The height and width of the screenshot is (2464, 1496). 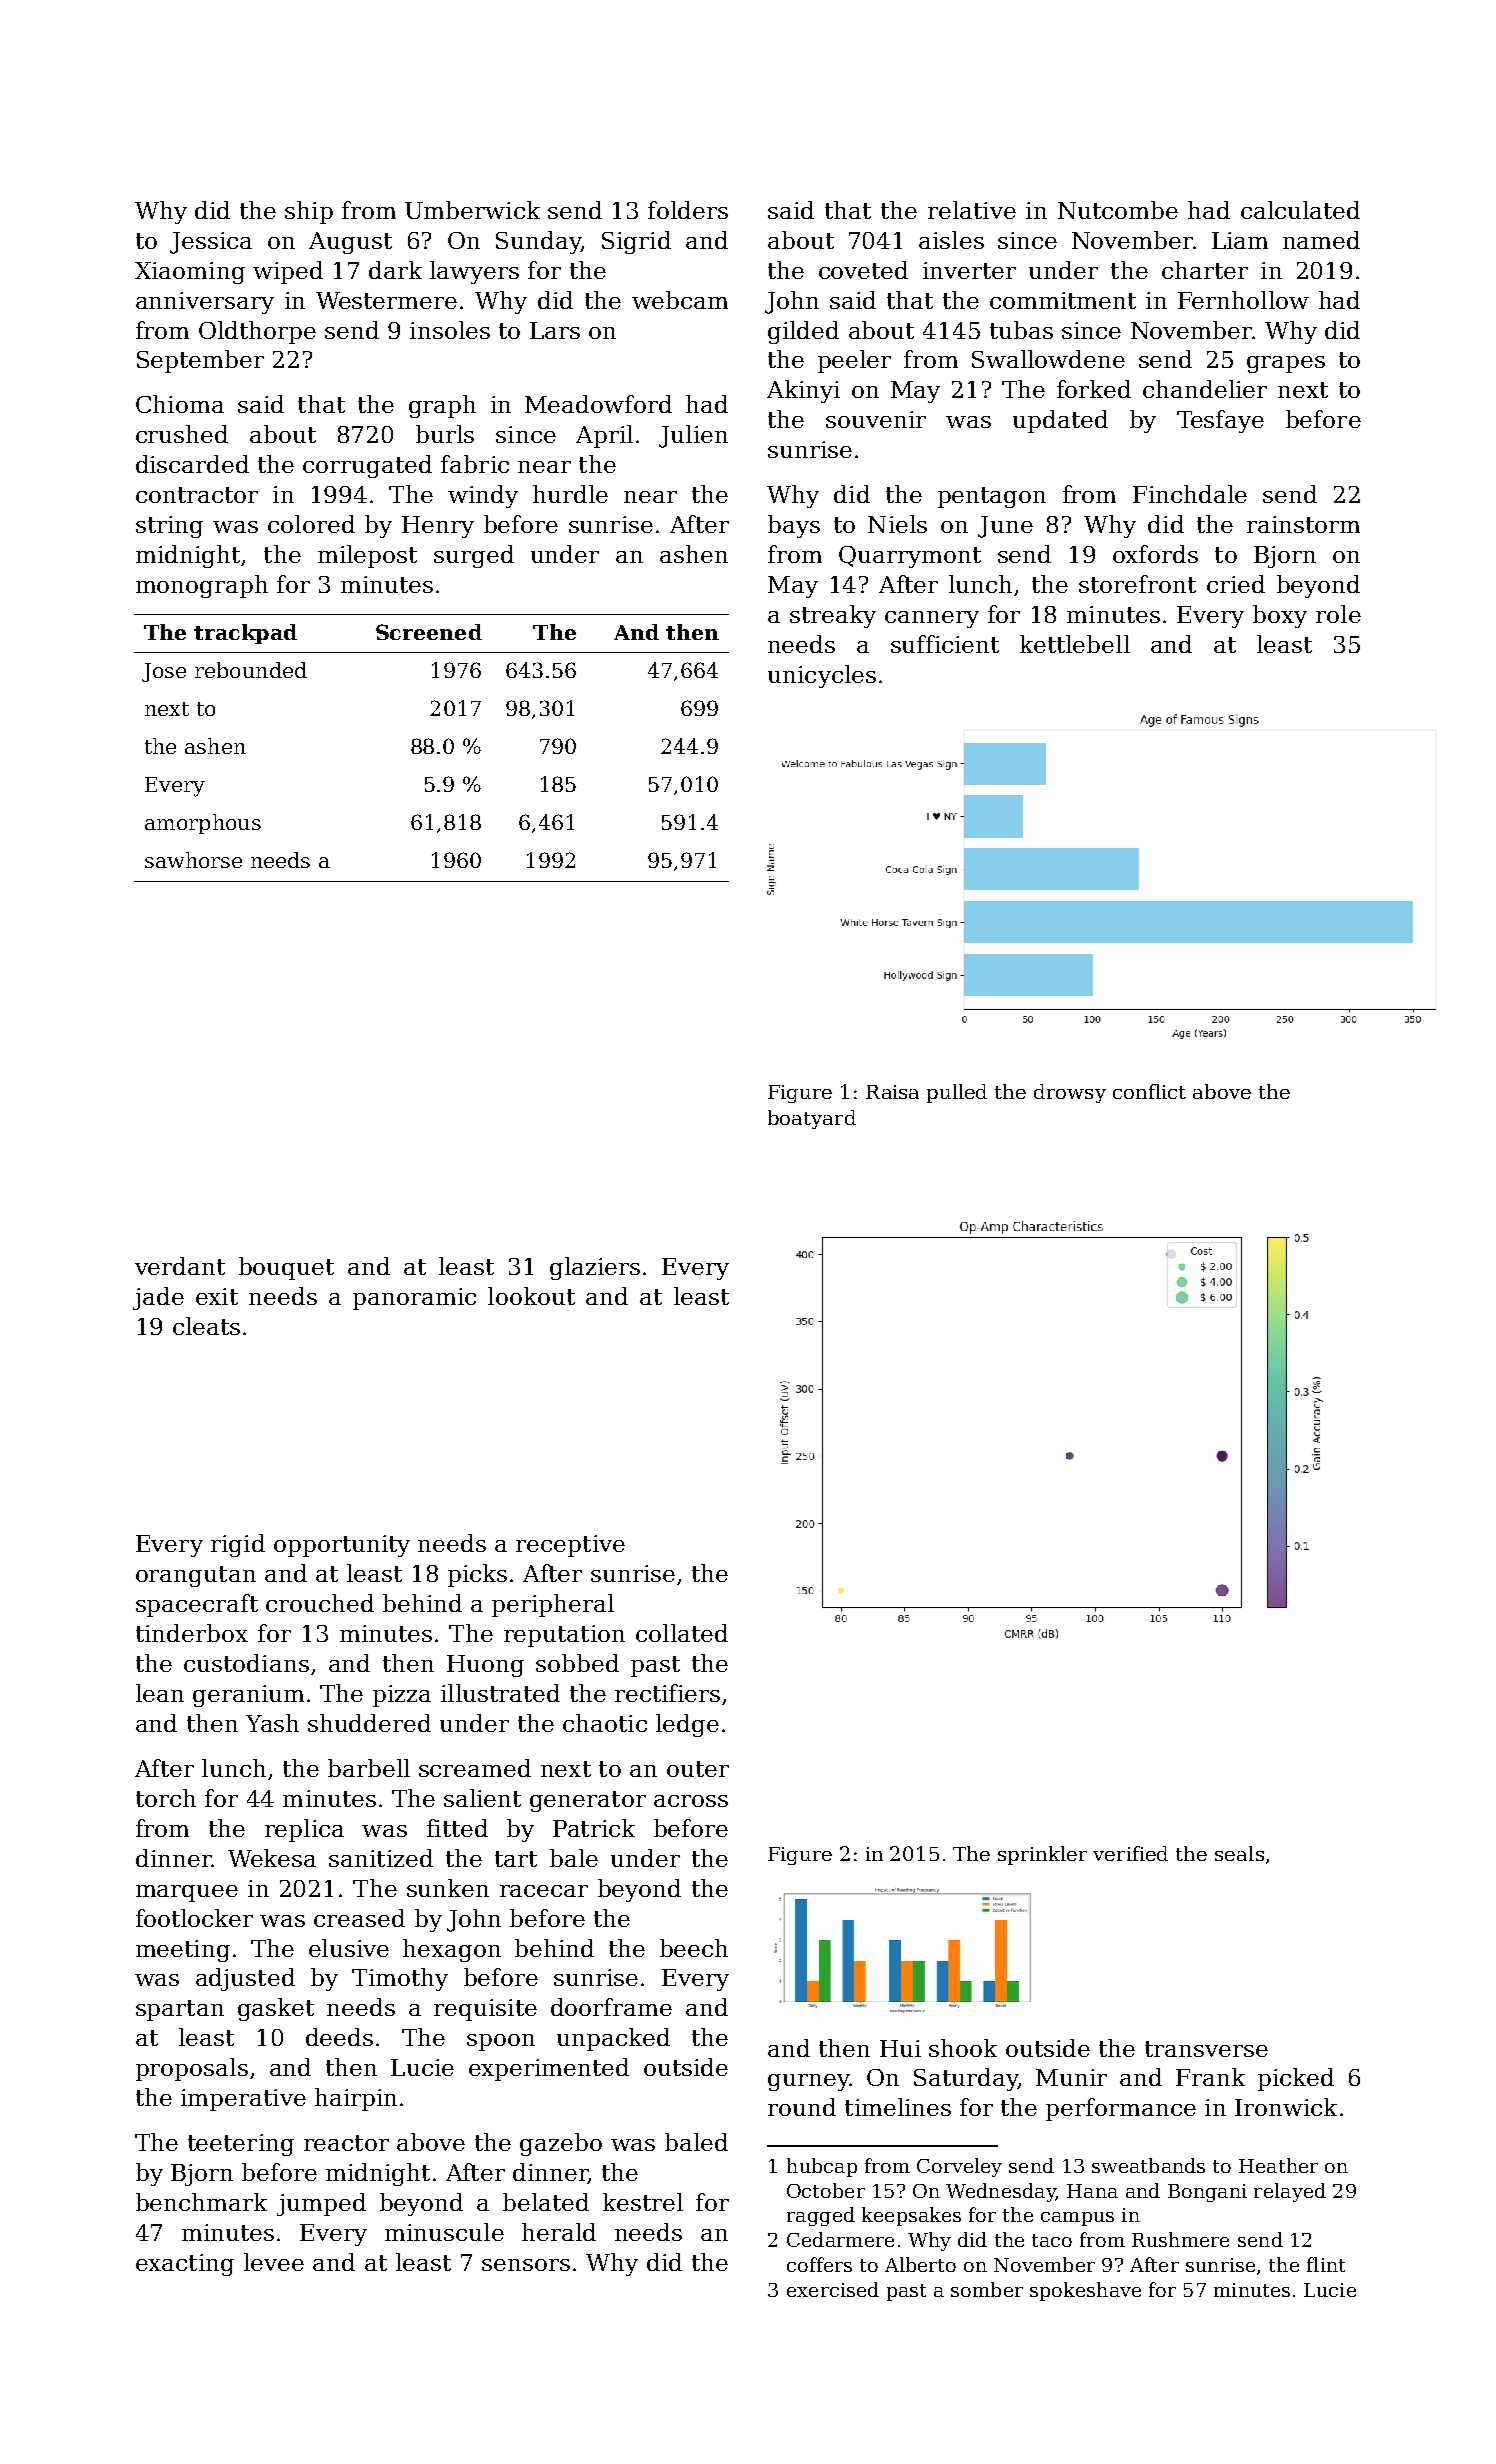 I want to click on campus, so click(x=1077, y=2219).
